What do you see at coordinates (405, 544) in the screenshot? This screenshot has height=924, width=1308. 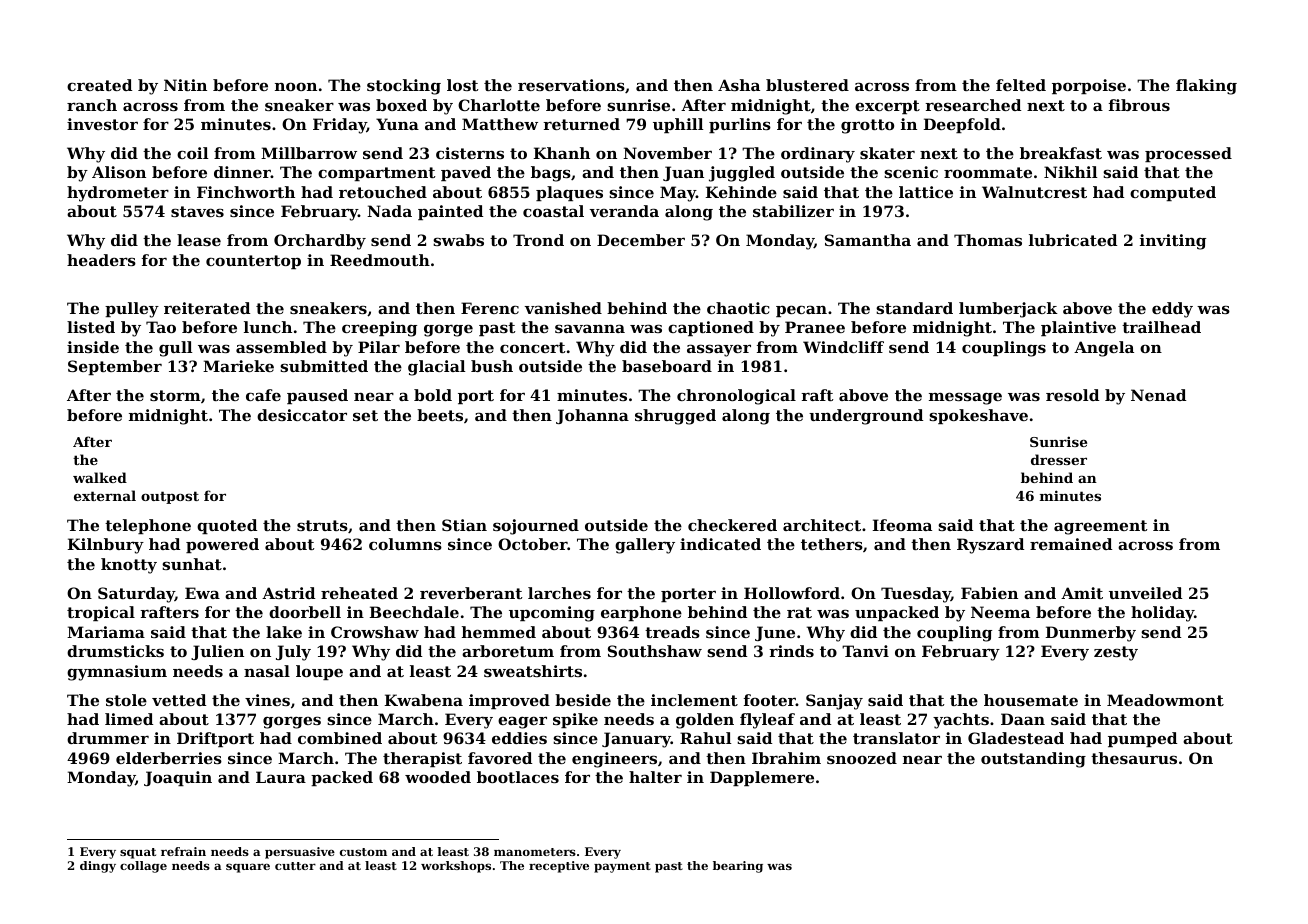 I see `columns` at bounding box center [405, 544].
